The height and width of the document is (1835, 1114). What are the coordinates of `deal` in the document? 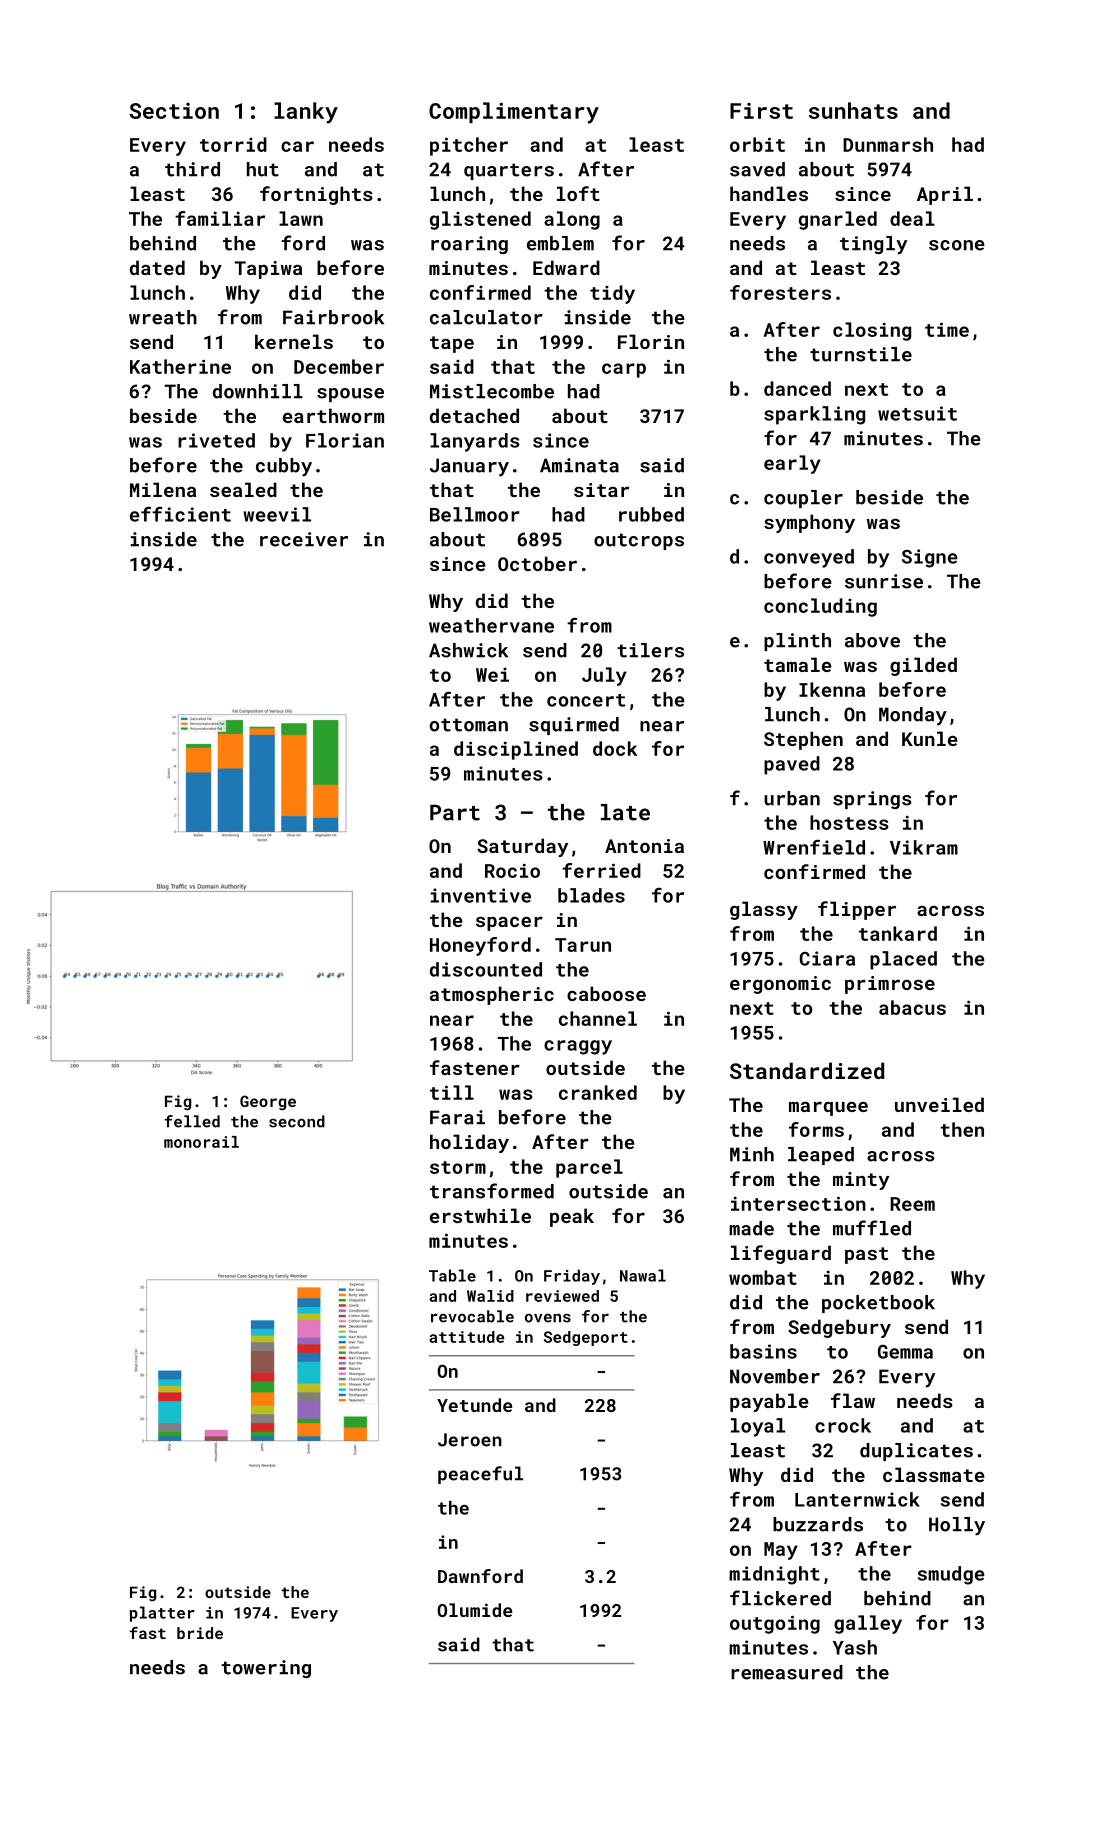 It's located at (912, 218).
